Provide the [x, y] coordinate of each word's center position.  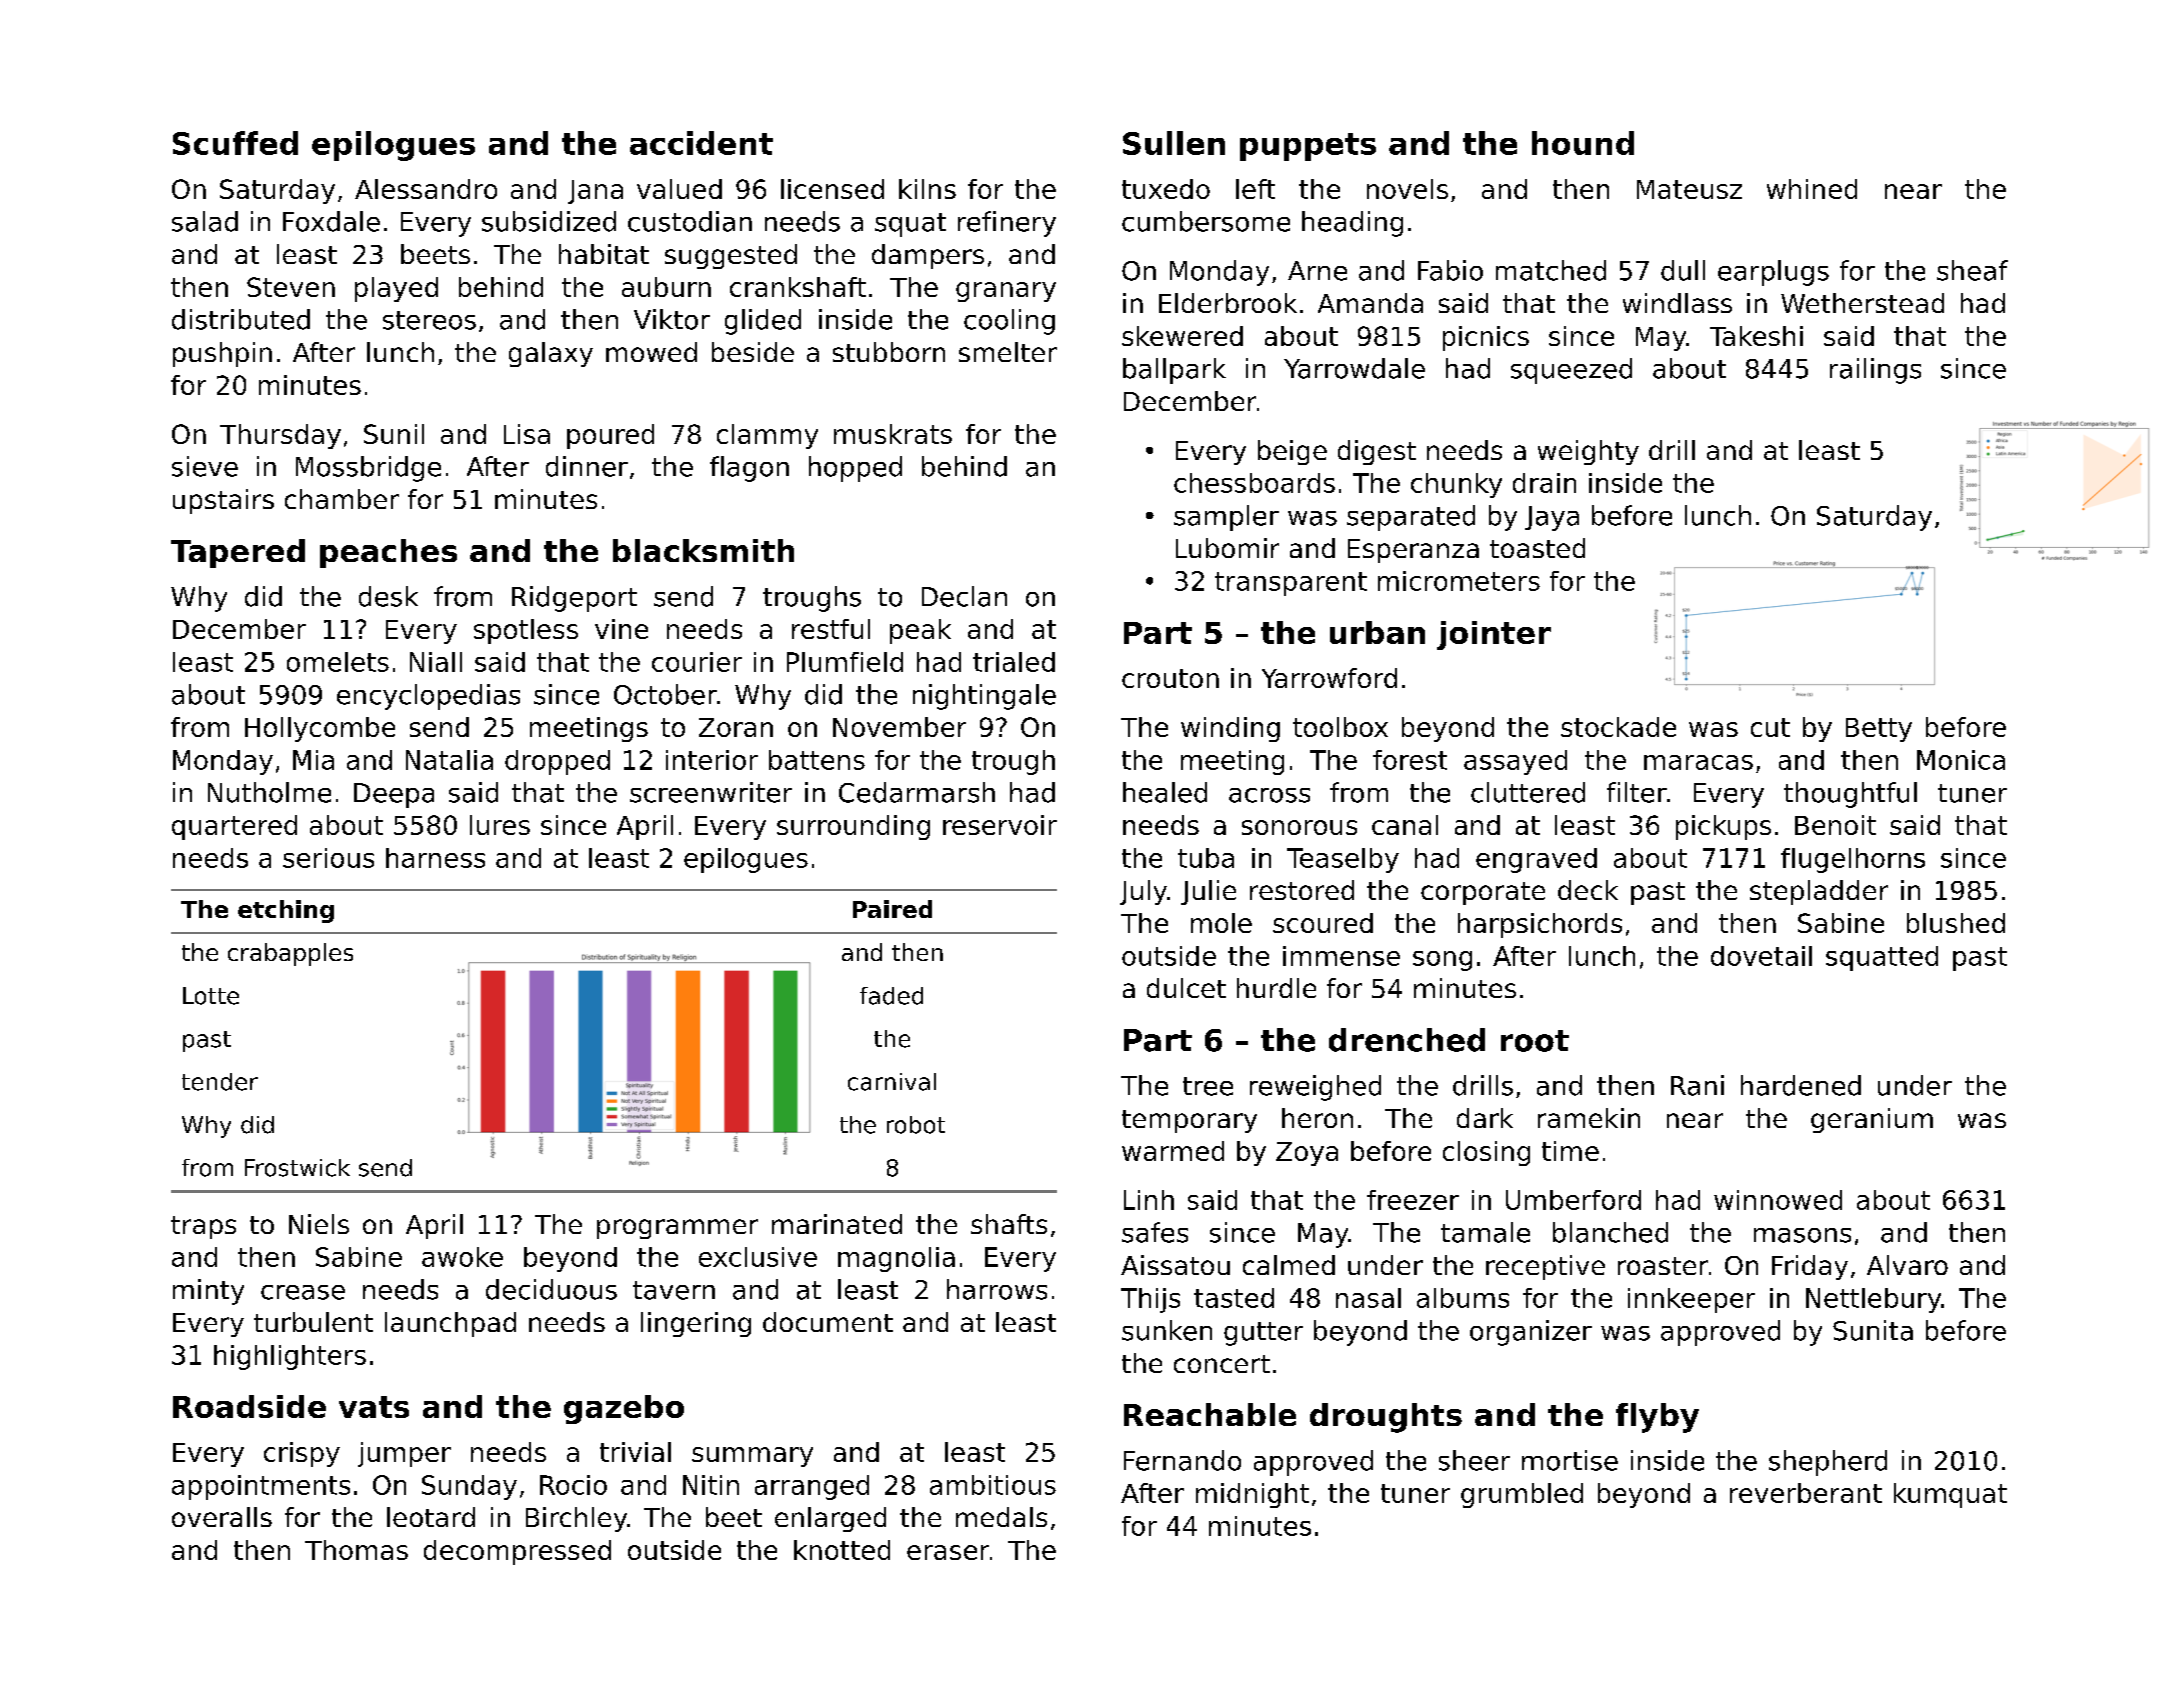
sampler [1226, 518]
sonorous [1299, 827]
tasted [1234, 1298]
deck [1588, 890]
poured [610, 436]
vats [374, 1407]
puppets [1308, 147]
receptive [1545, 1267]
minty [208, 1292]
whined [1812, 189]
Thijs [1150, 1300]
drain [1544, 483]
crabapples [290, 954]
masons [1802, 1235]
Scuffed [235, 143]
